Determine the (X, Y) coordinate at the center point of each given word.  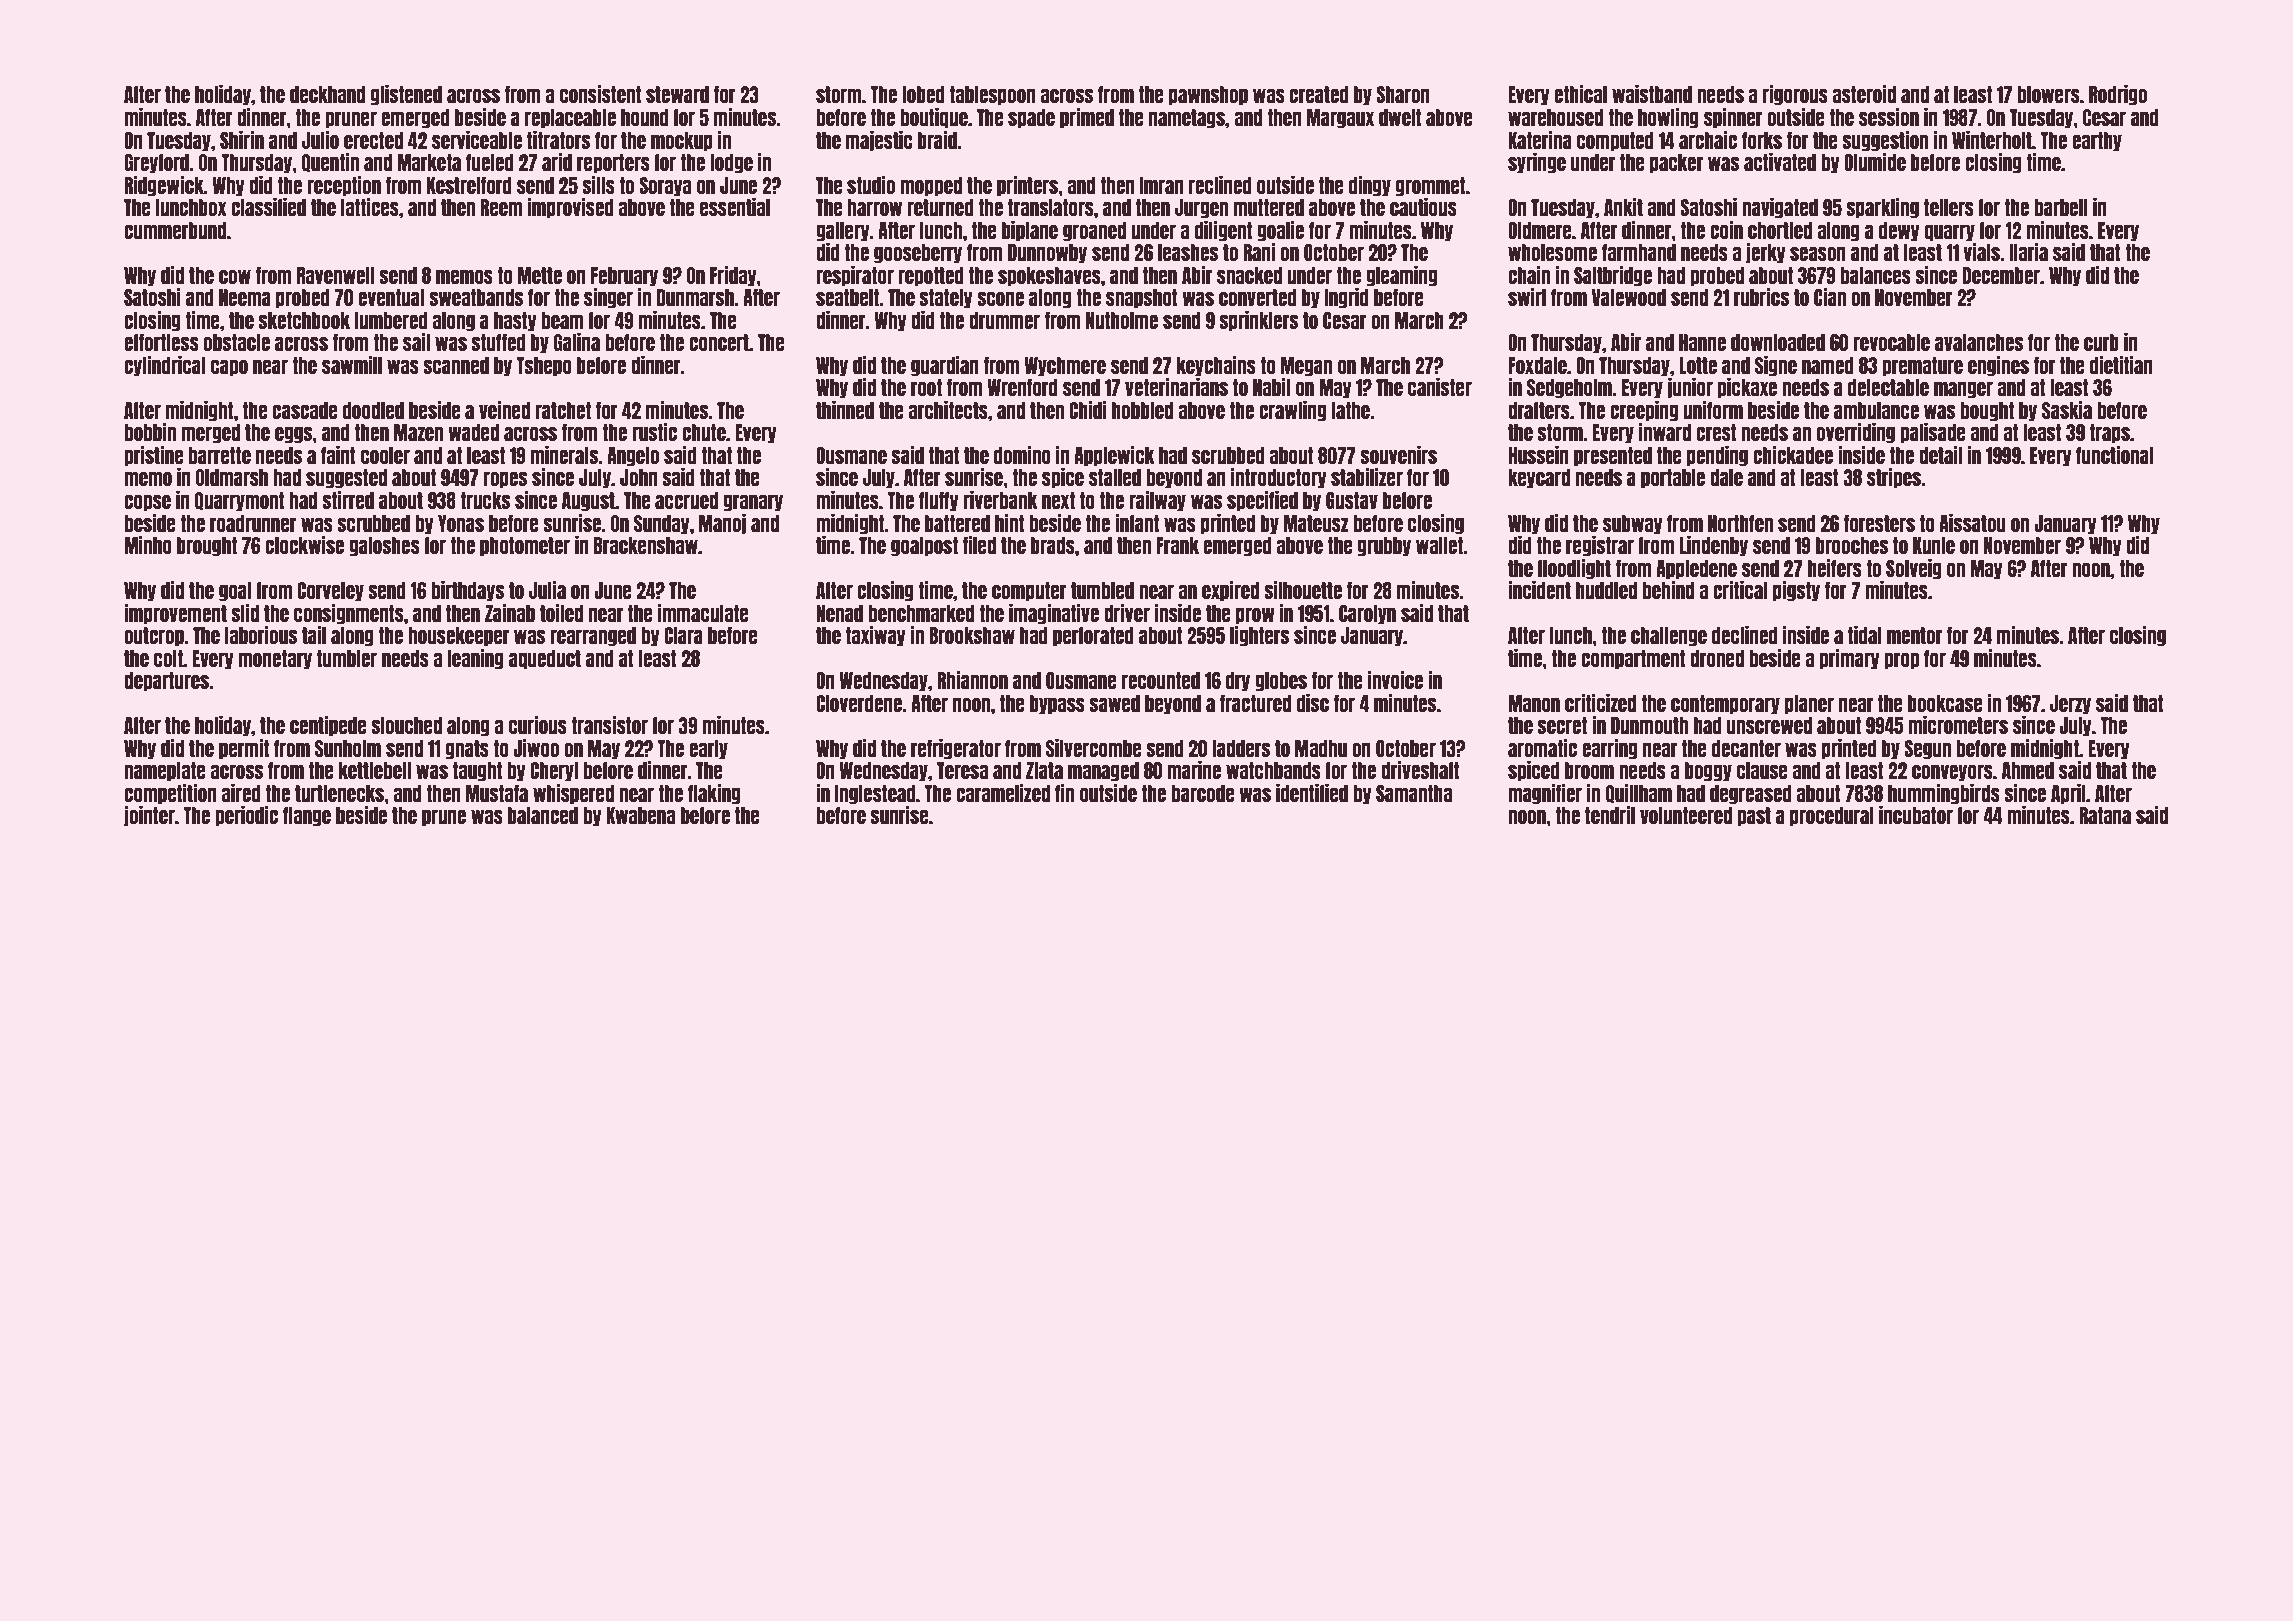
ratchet (563, 410)
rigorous (1795, 95)
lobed (923, 94)
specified (1262, 501)
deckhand (327, 94)
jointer (149, 816)
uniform (1713, 410)
